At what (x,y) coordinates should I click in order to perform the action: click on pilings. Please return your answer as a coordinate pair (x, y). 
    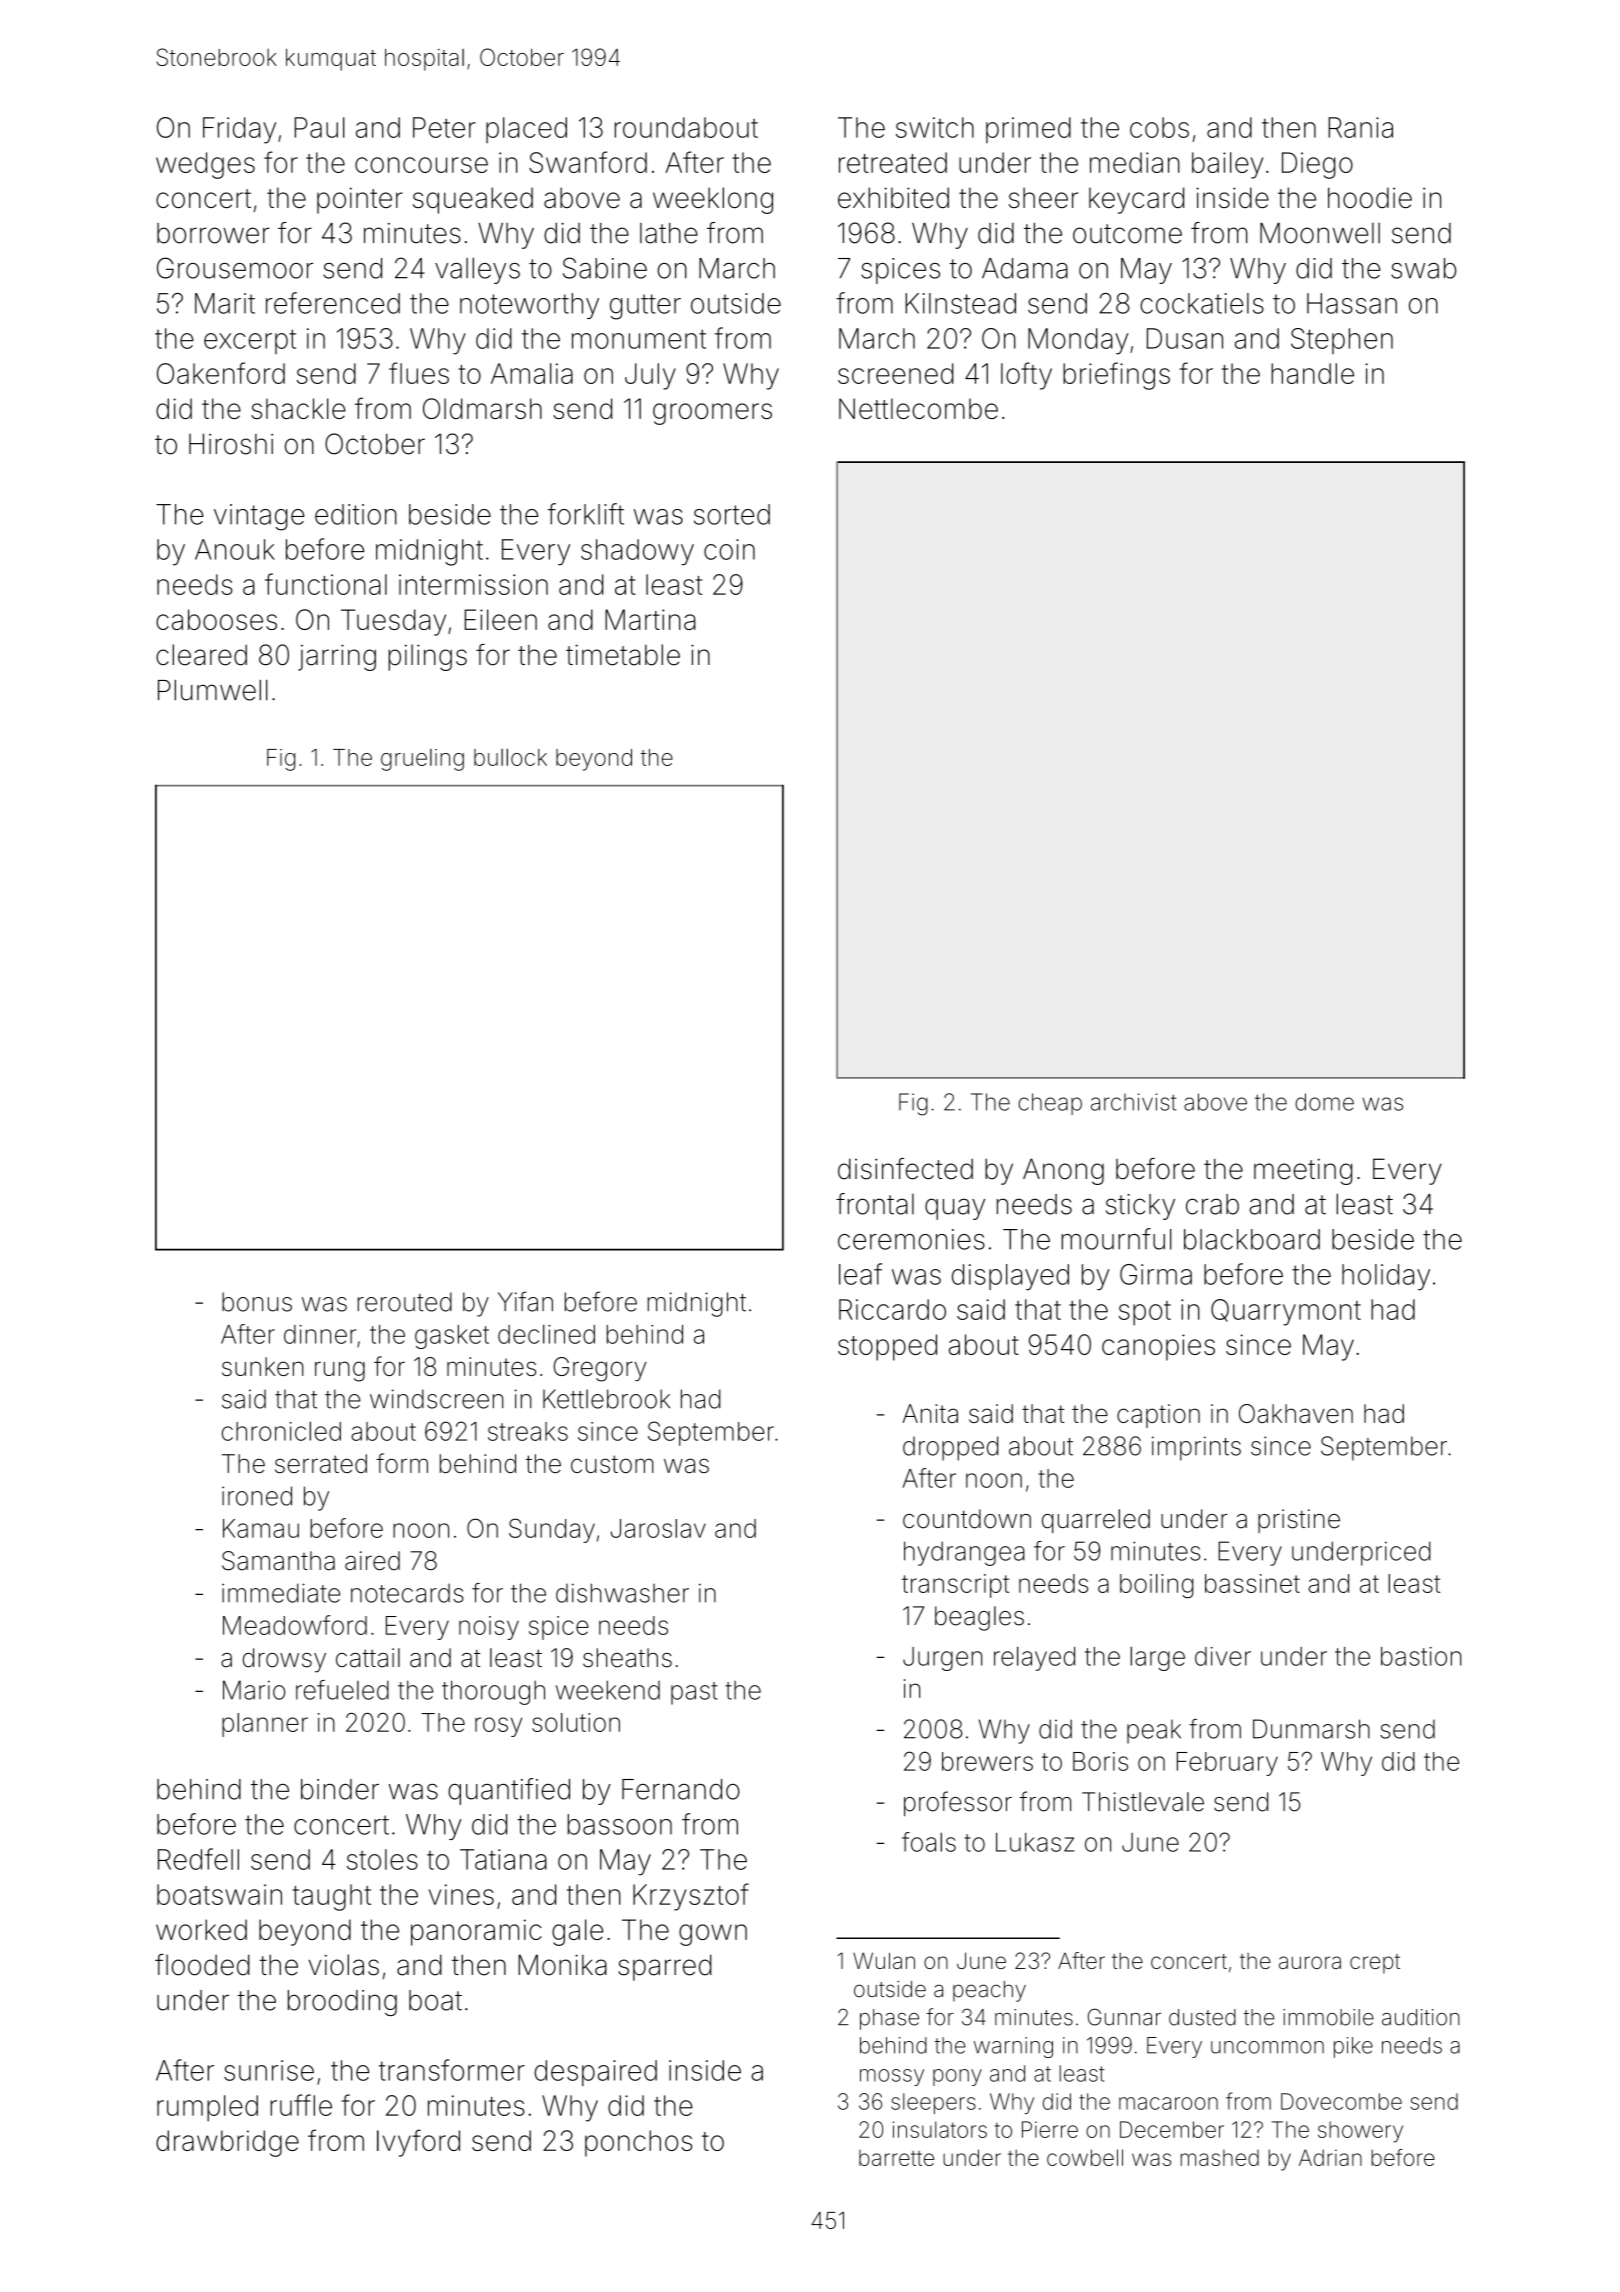
    Looking at the image, I should click on (427, 657).
